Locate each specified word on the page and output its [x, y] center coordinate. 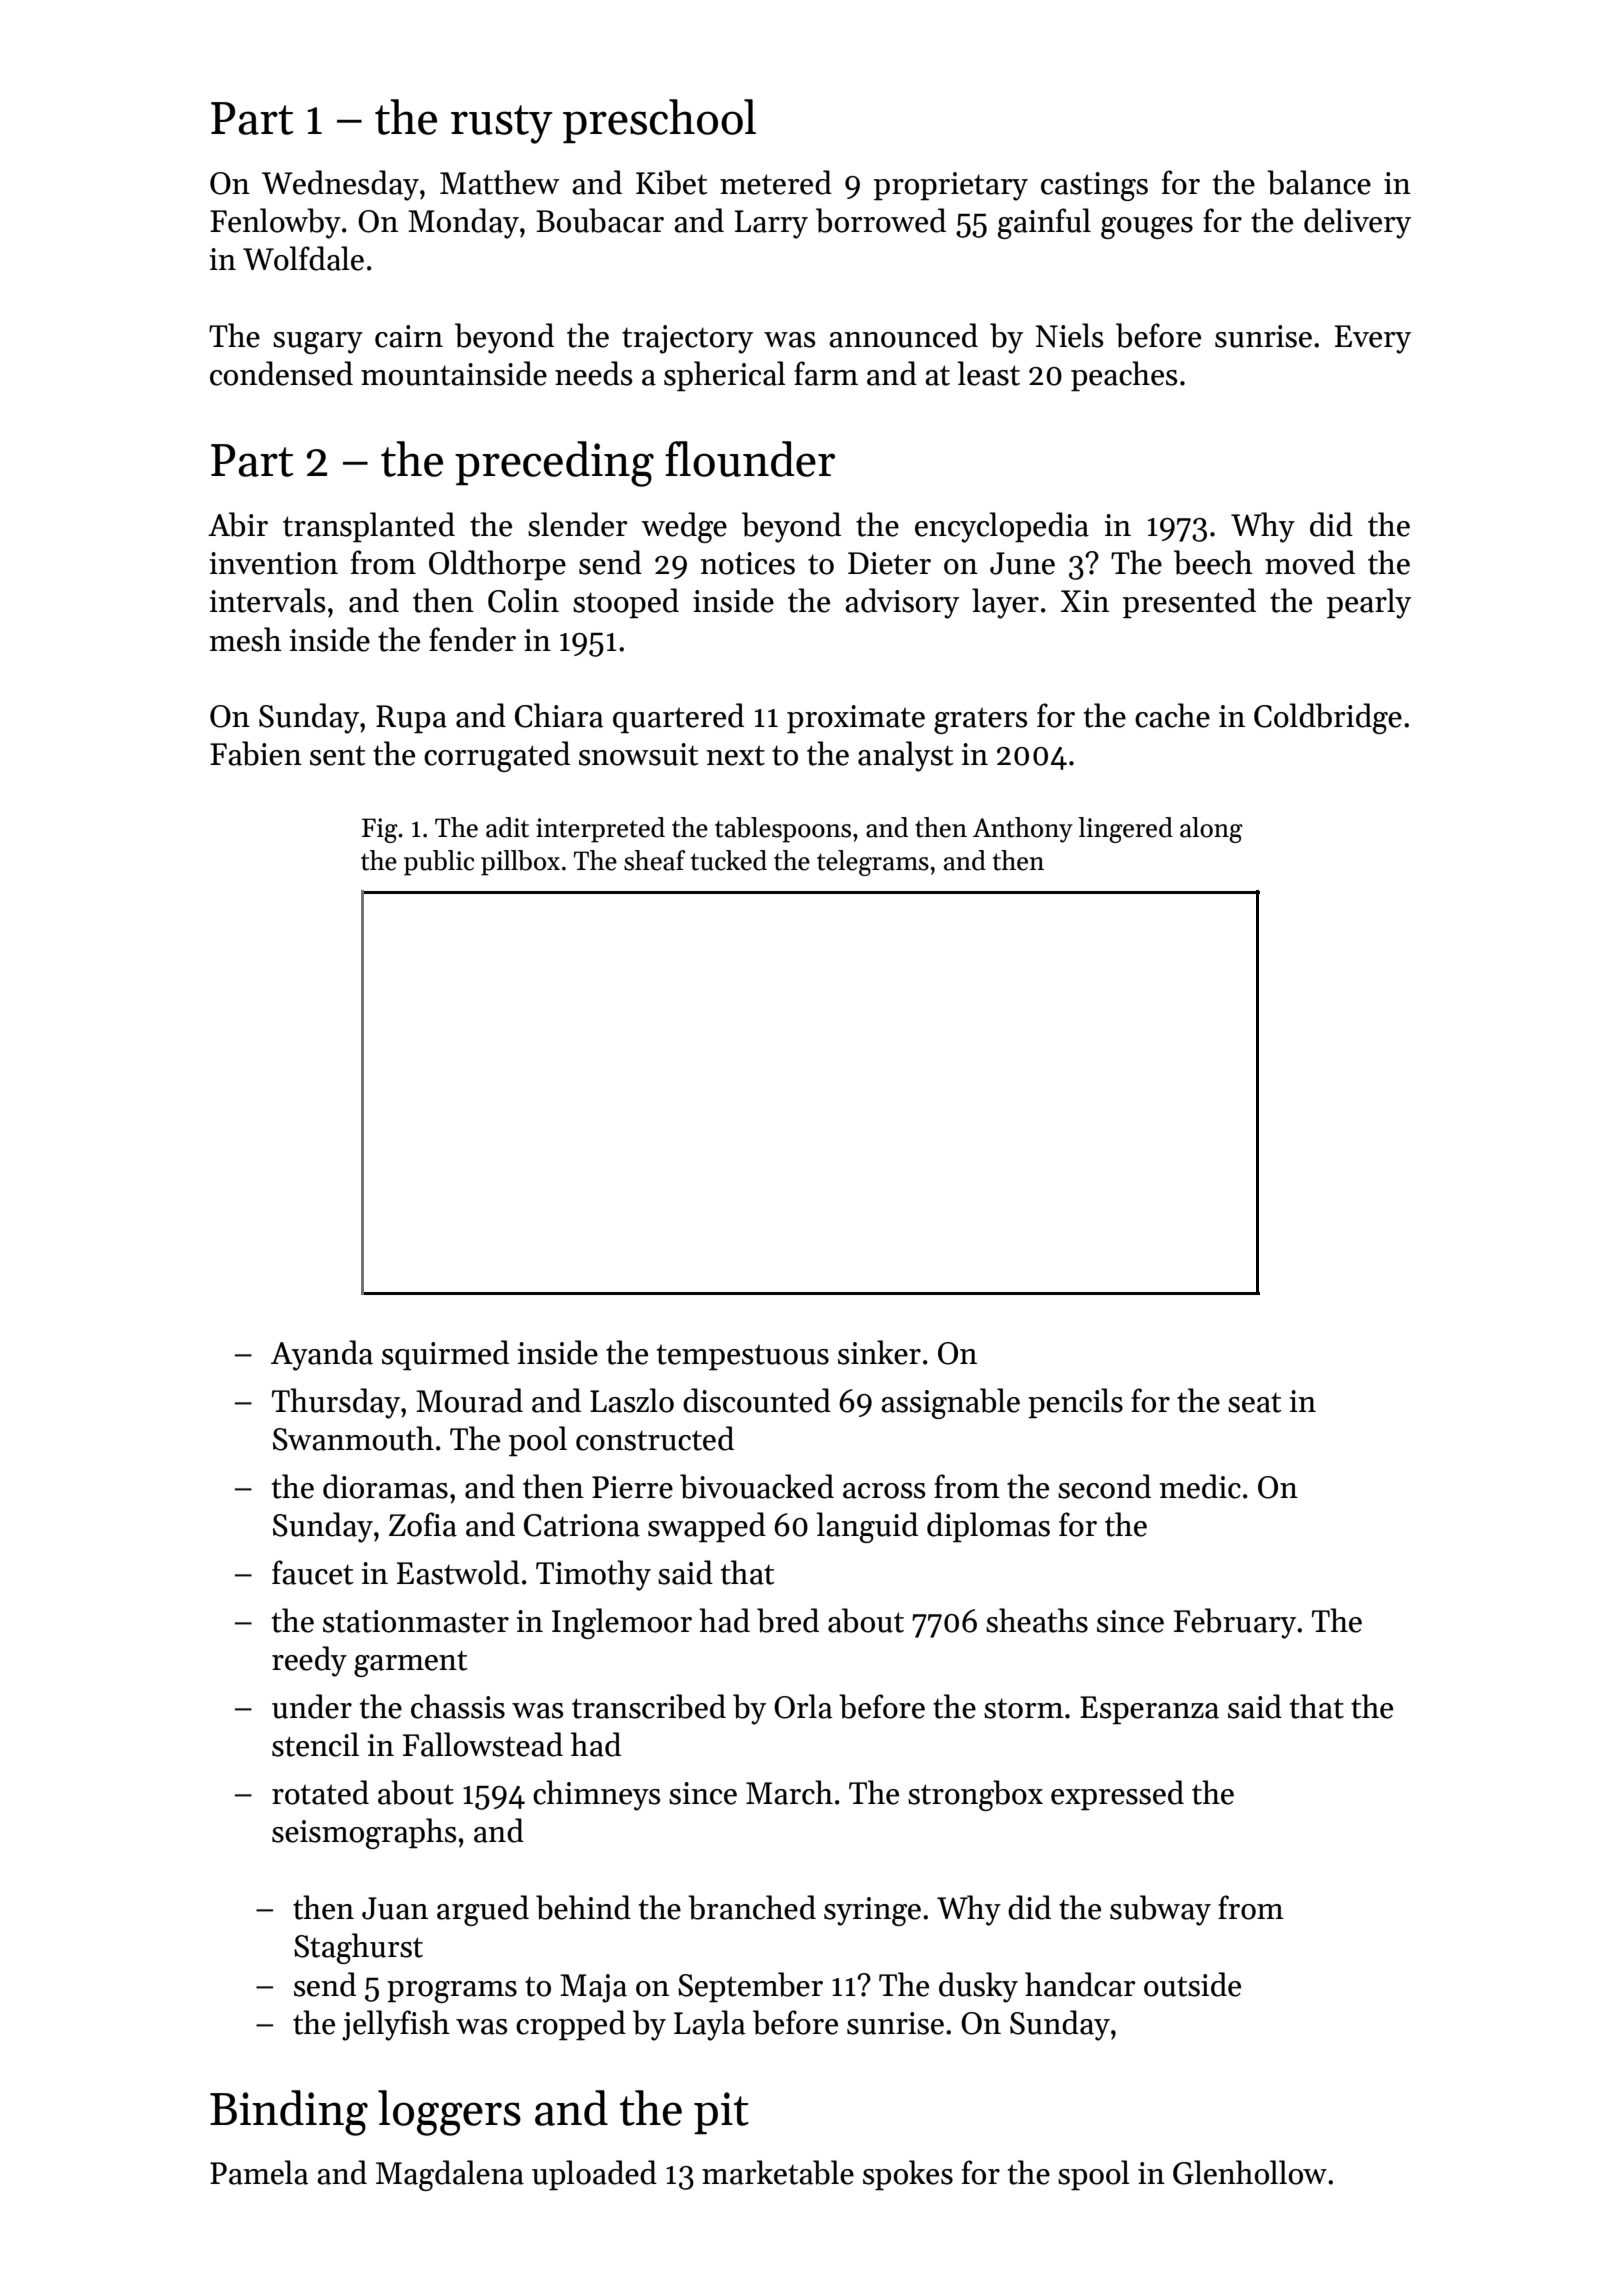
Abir [238, 524]
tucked [729, 860]
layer [1005, 603]
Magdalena [450, 2175]
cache [1172, 715]
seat [1254, 1402]
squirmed [445, 1355]
